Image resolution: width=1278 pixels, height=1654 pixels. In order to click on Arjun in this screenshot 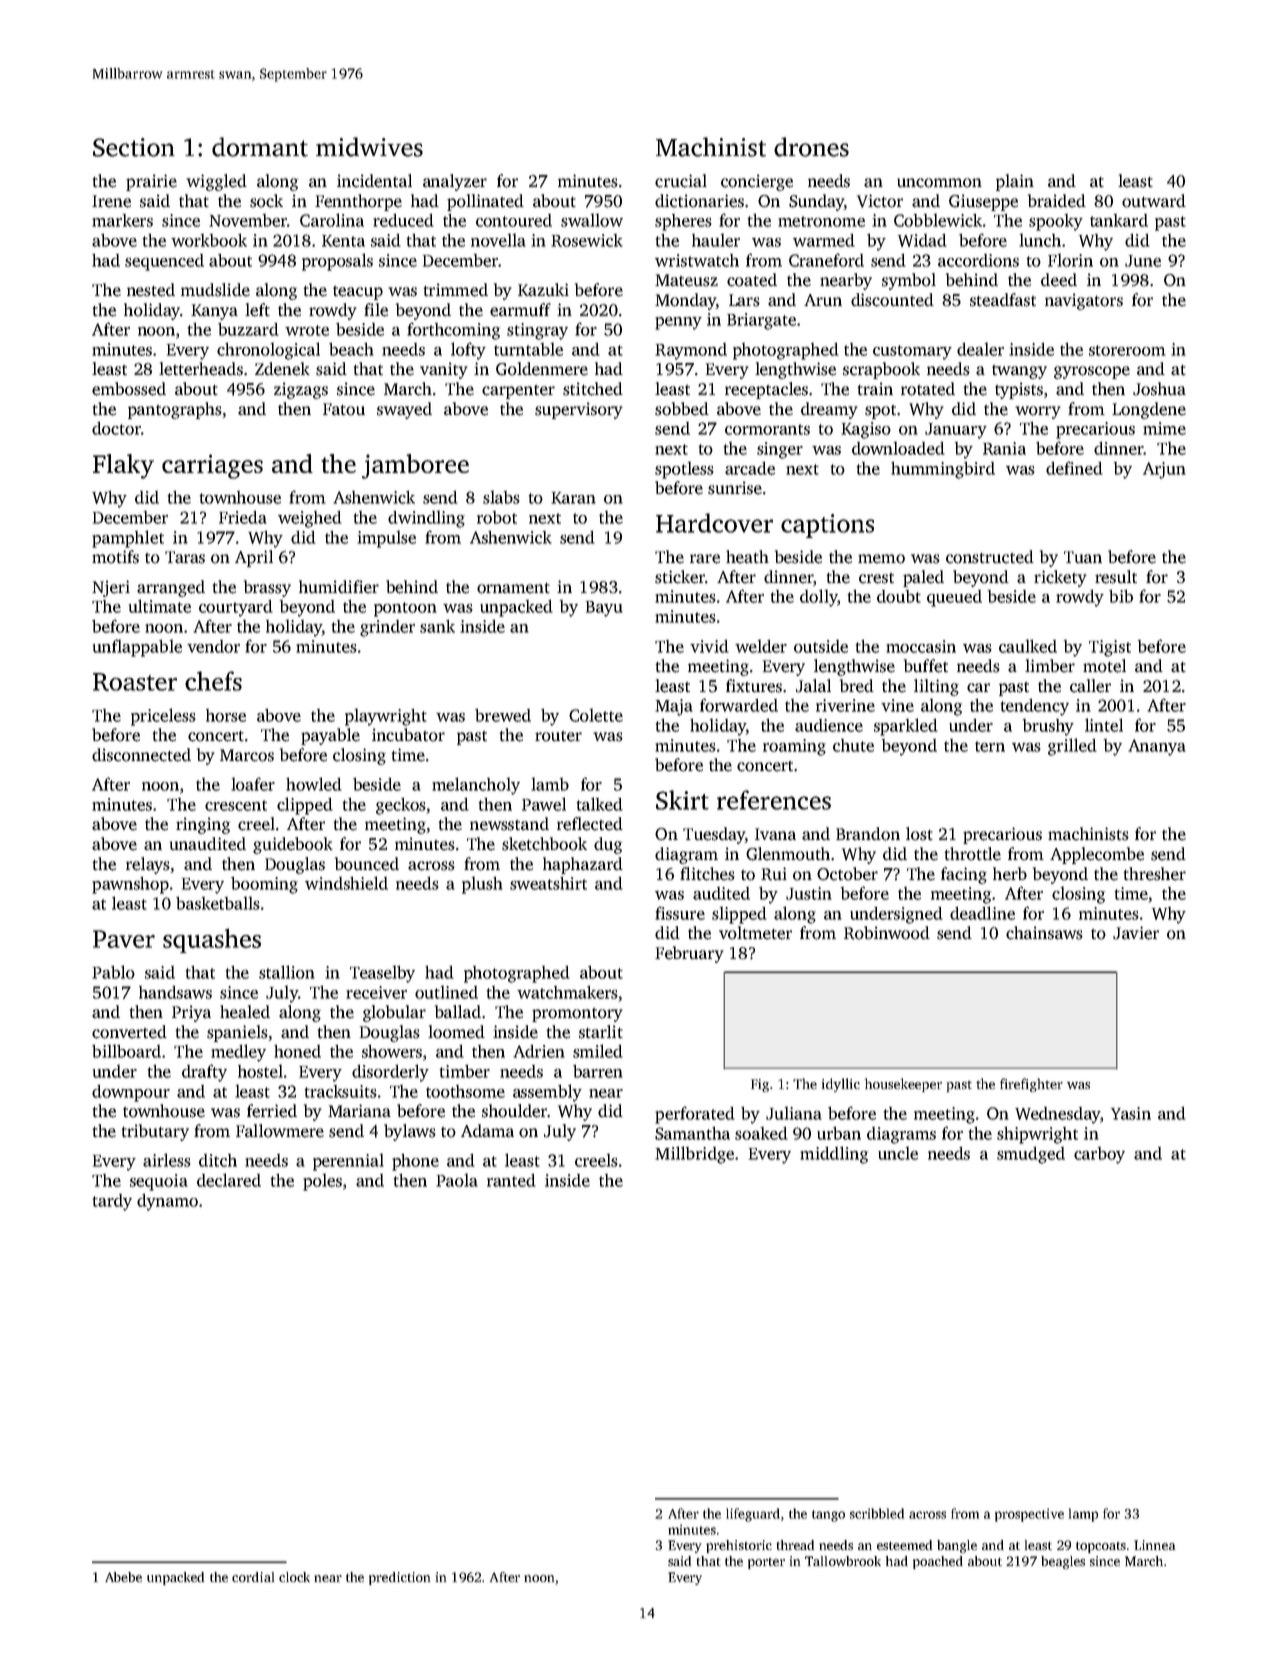, I will do `click(1164, 470)`.
